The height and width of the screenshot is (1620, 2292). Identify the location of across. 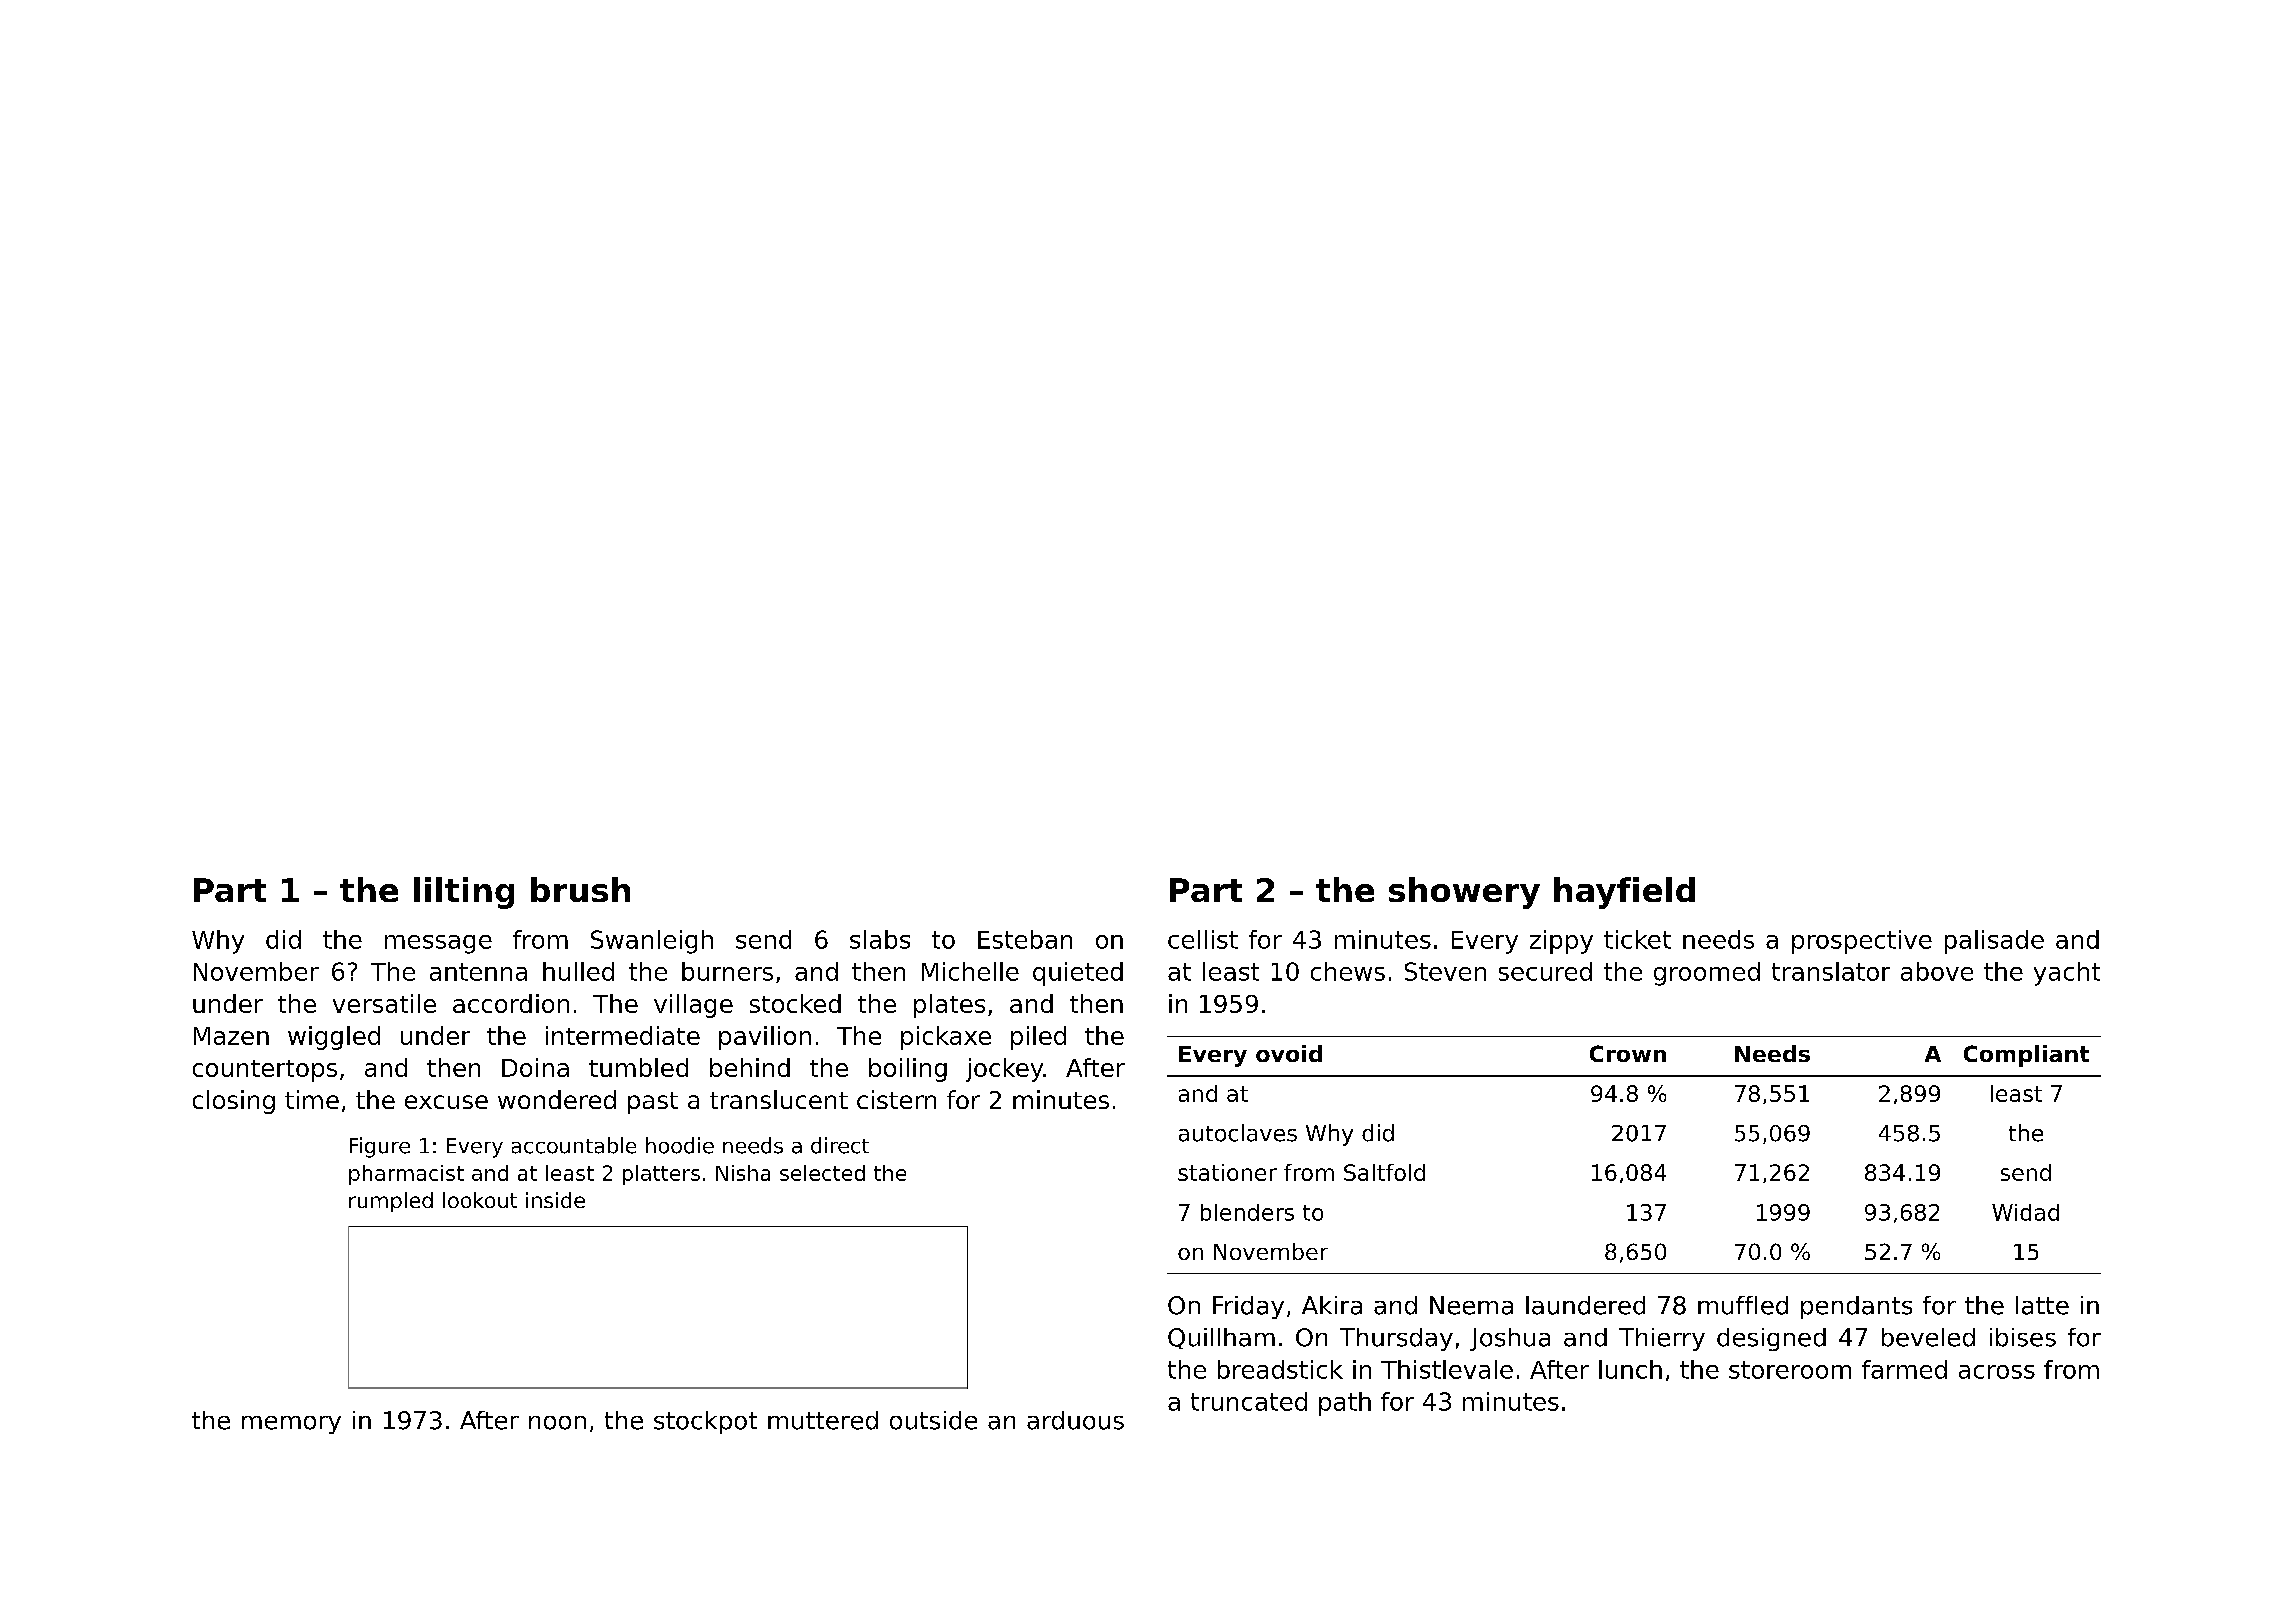
(1997, 1372).
